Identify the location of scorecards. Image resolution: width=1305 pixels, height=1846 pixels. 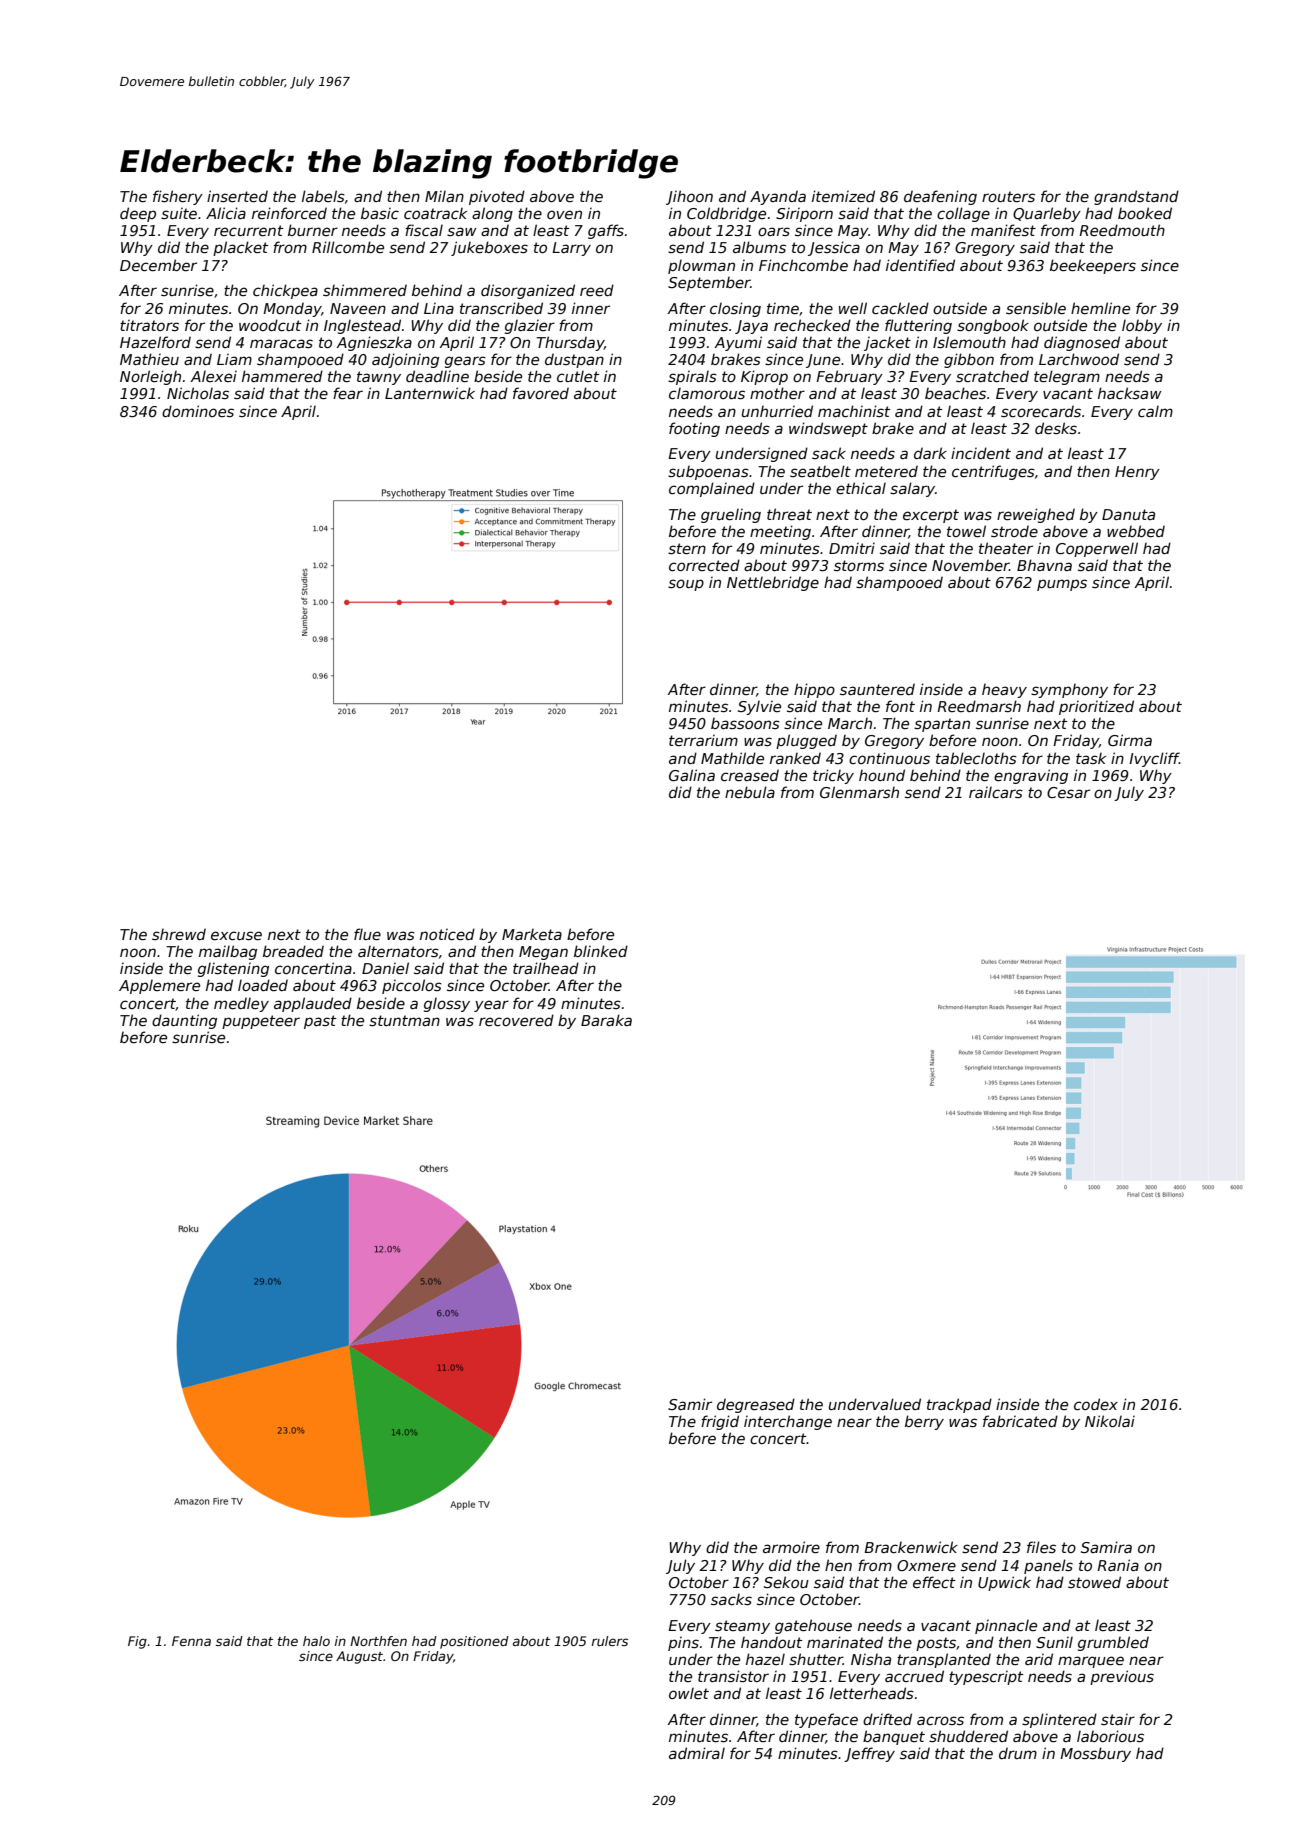
(1041, 411).
